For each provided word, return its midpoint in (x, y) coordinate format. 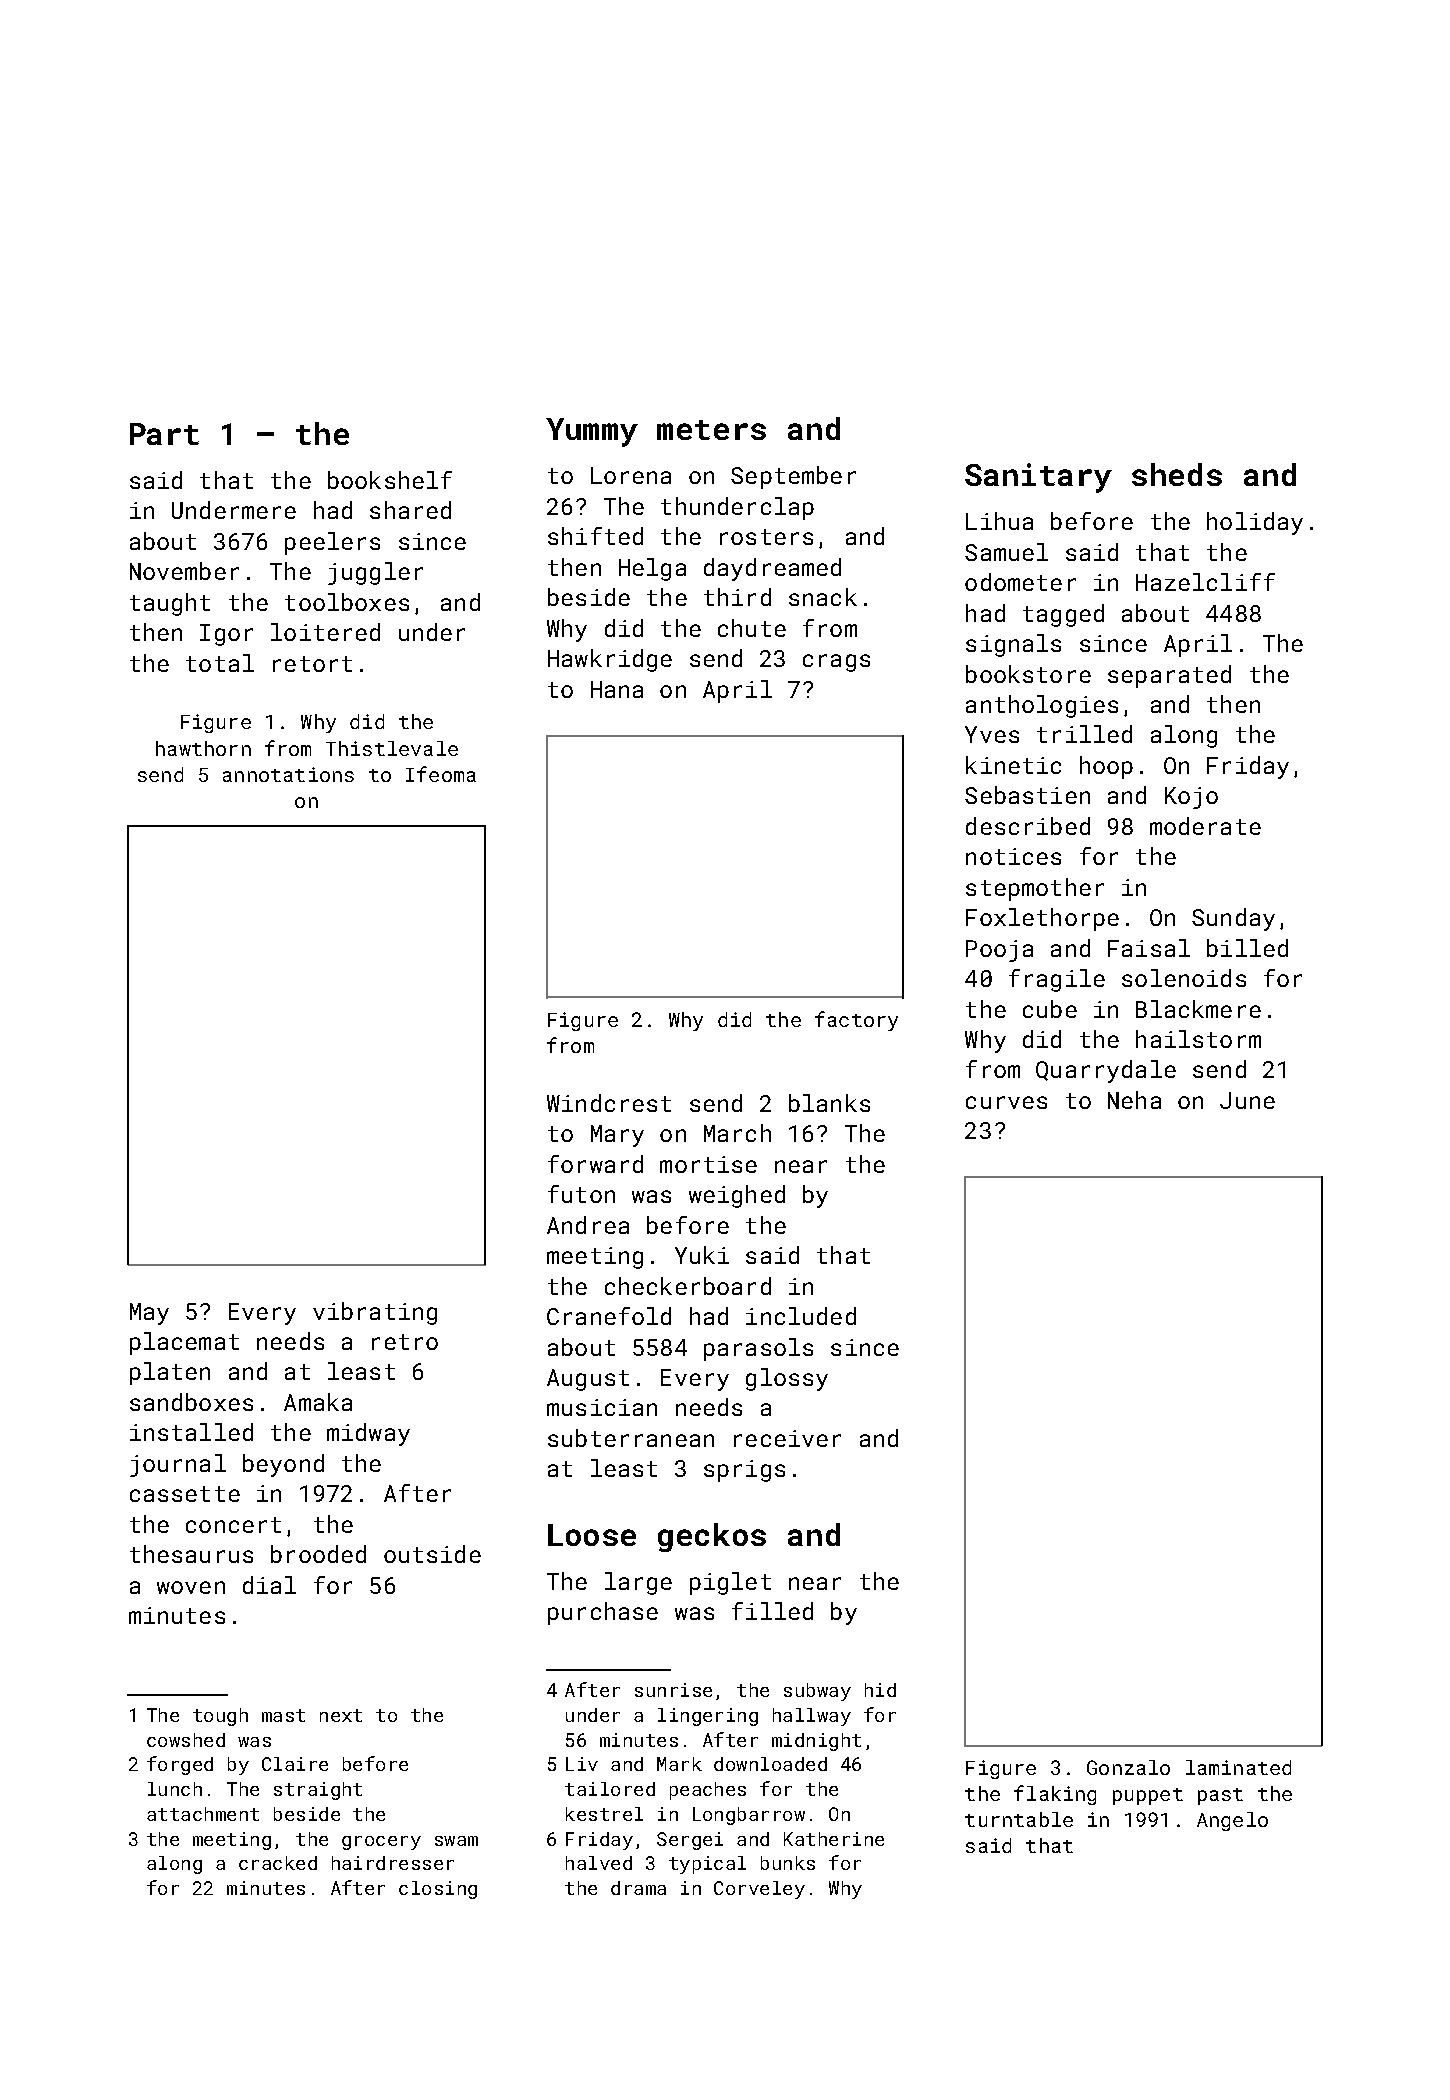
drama (638, 1888)
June (1247, 1100)
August (588, 1380)
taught (170, 604)
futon (581, 1194)
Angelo (1232, 1821)
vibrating (375, 1313)
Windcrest (609, 1103)
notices (1013, 856)
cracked (278, 1863)
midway (368, 1434)
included (801, 1316)
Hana (617, 689)
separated (1169, 676)
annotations (288, 774)
